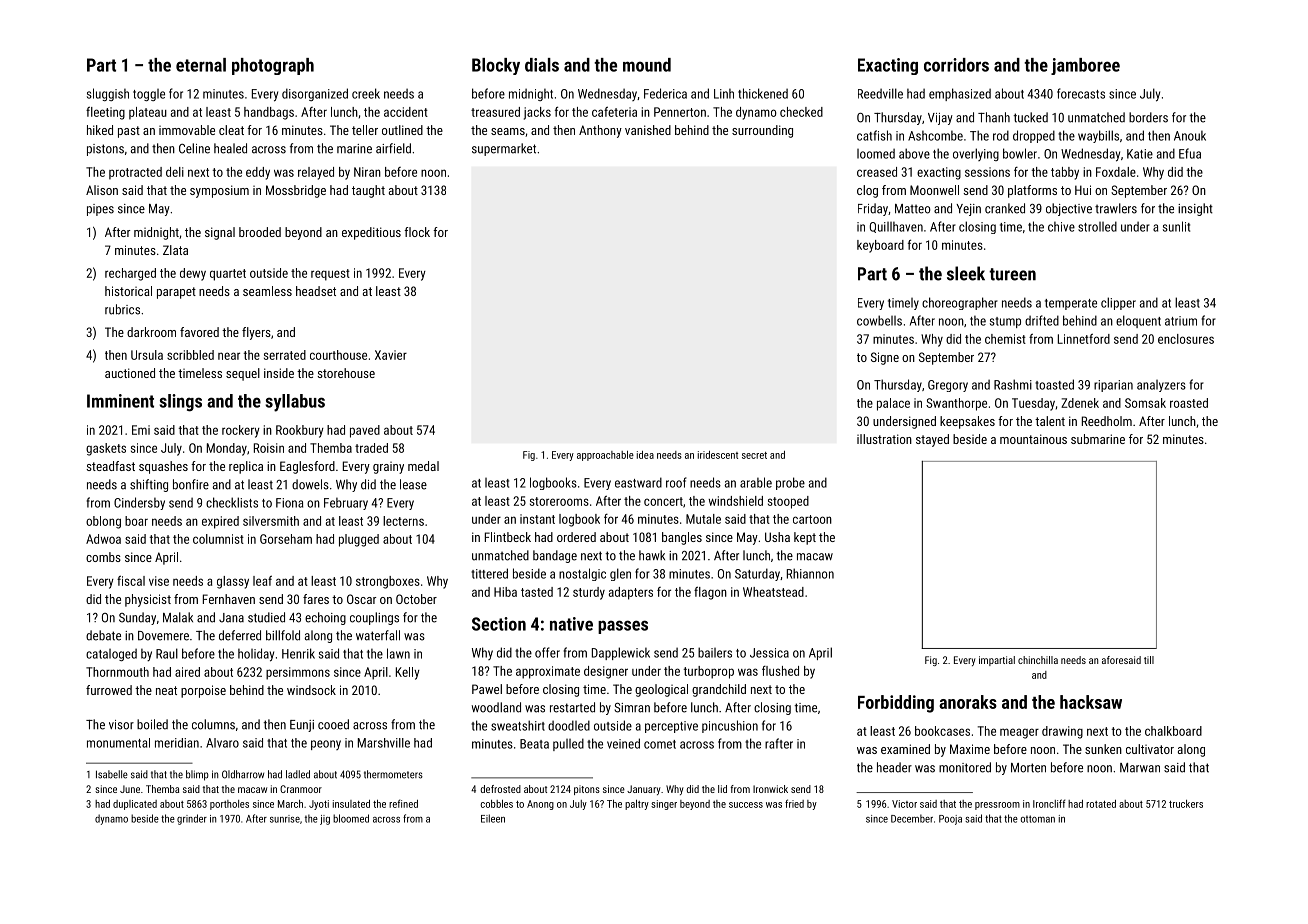  I want to click on courthouse, so click(338, 355).
